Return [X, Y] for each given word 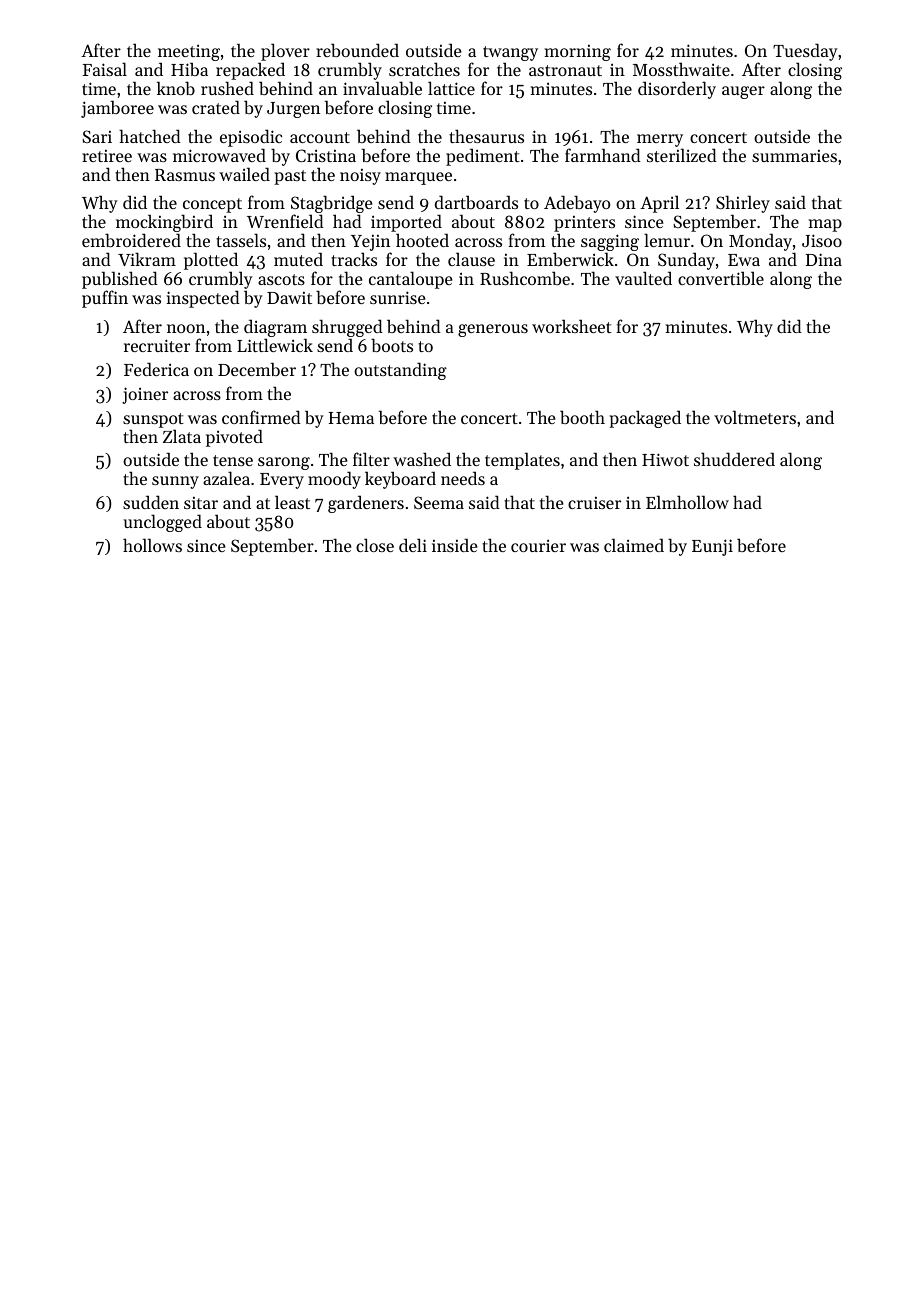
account [320, 137]
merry [660, 140]
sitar [201, 503]
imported [406, 223]
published [120, 281]
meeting [189, 52]
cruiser [594, 503]
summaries [794, 156]
